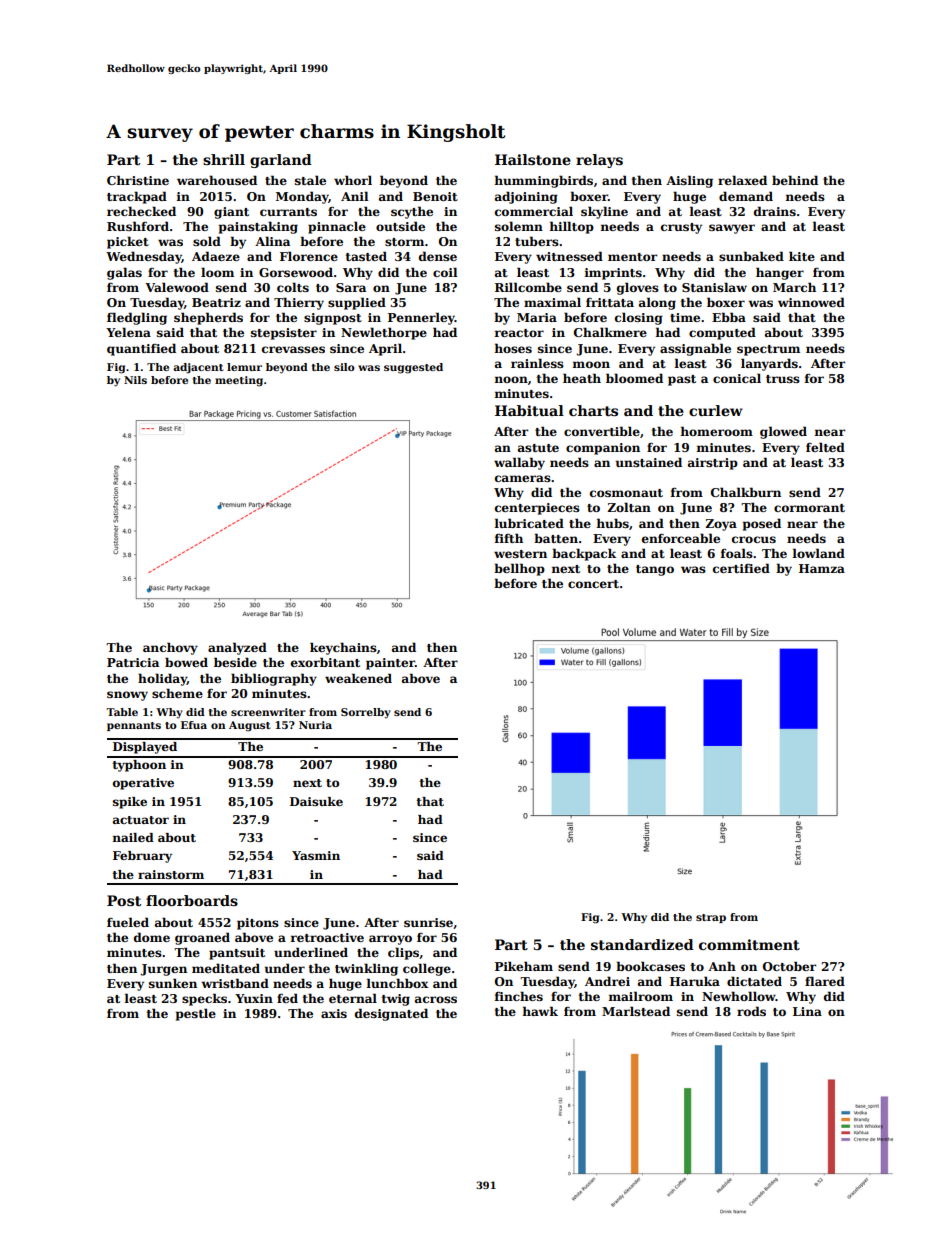  I want to click on behind, so click(795, 180).
